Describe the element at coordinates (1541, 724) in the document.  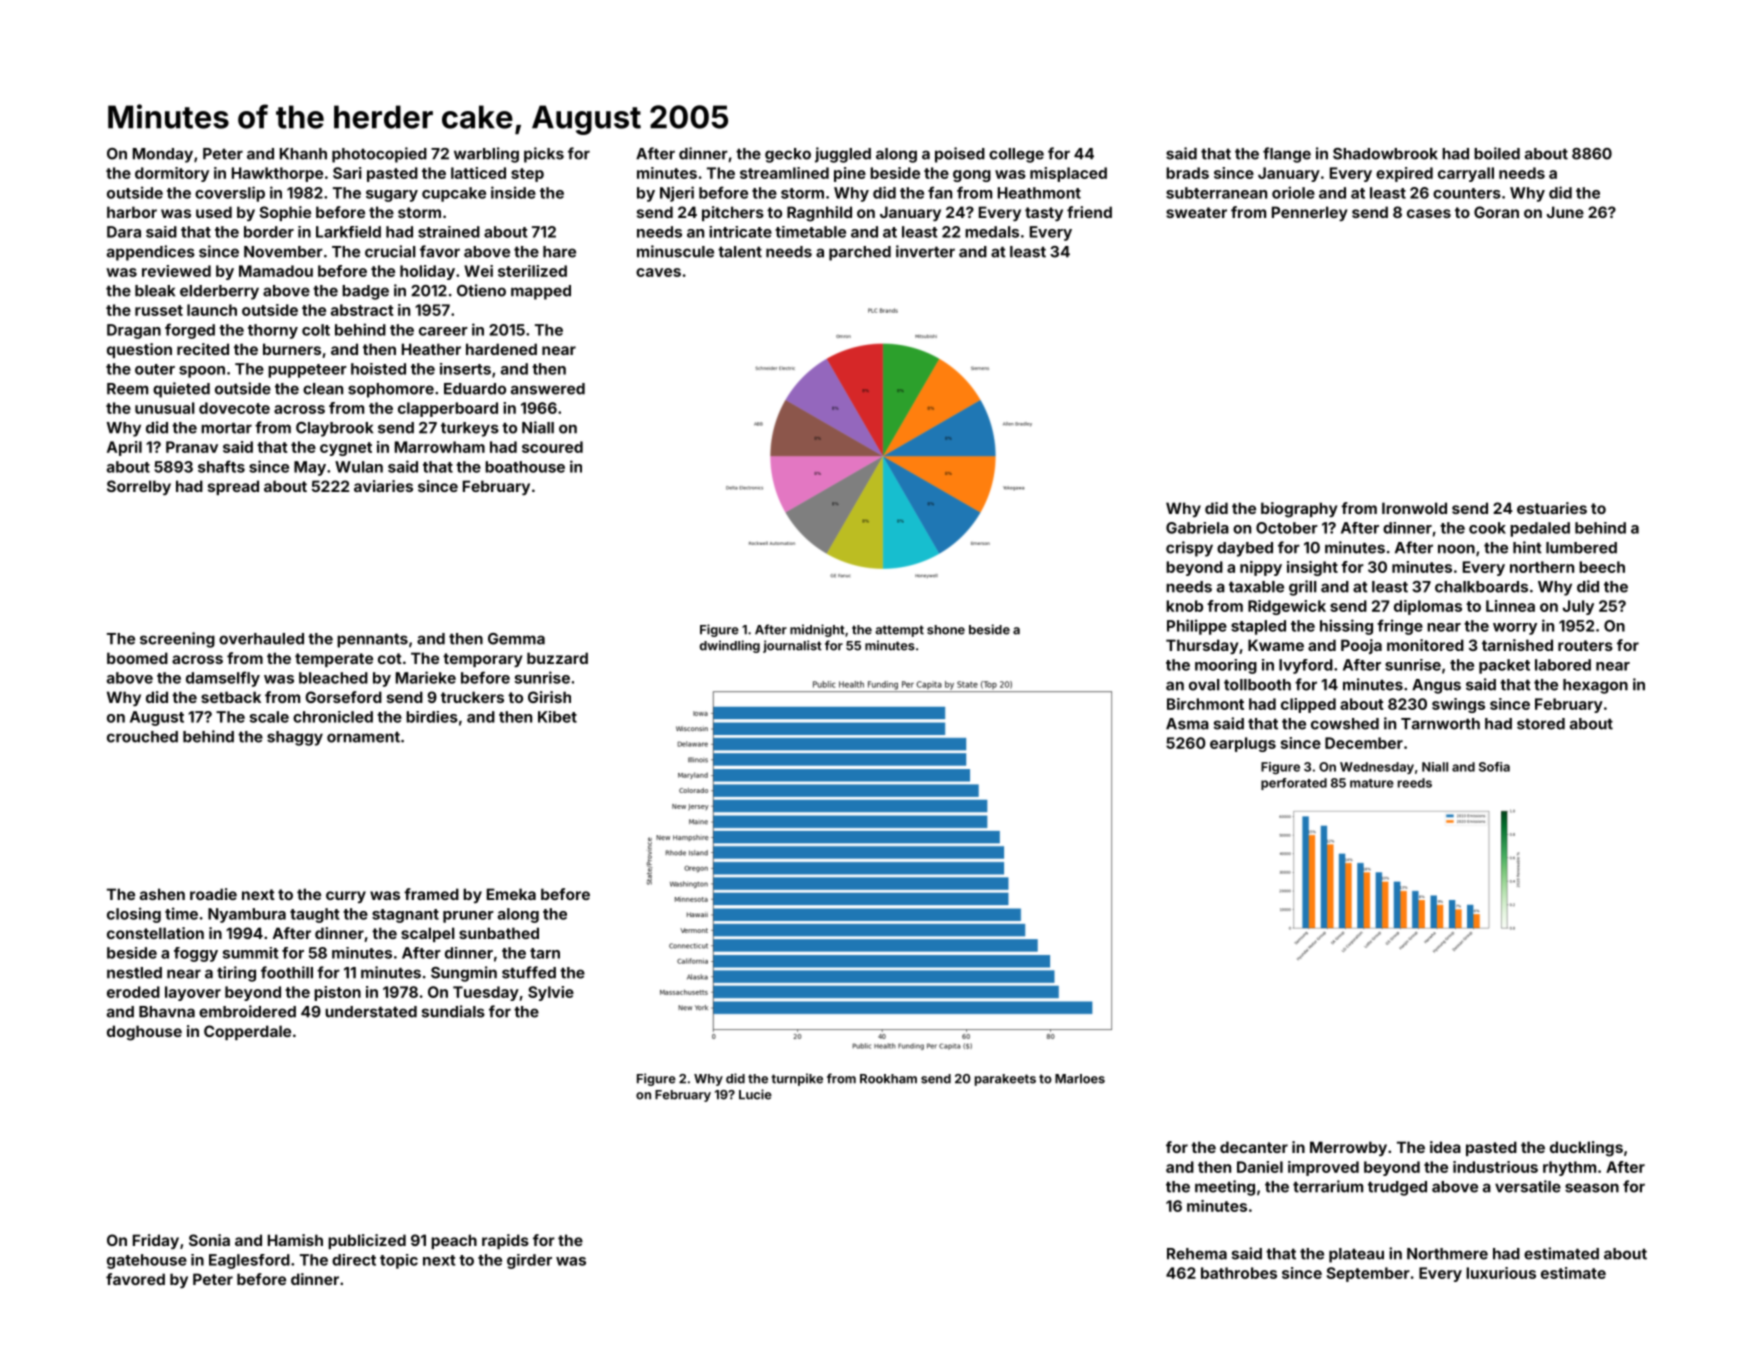
I see `stored` at that location.
